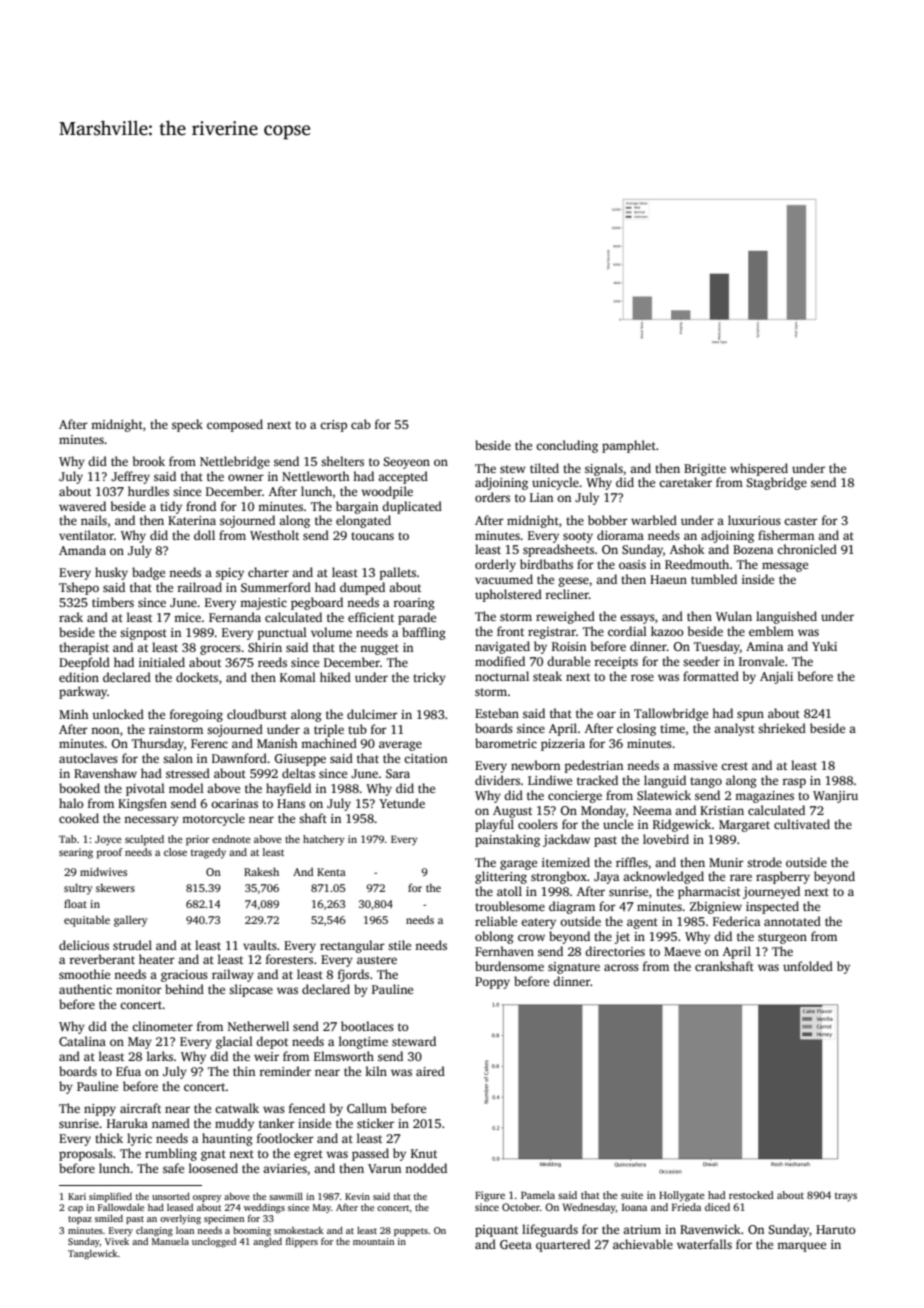 The height and width of the screenshot is (1308, 924). What do you see at coordinates (220, 650) in the screenshot?
I see `grocers` at bounding box center [220, 650].
